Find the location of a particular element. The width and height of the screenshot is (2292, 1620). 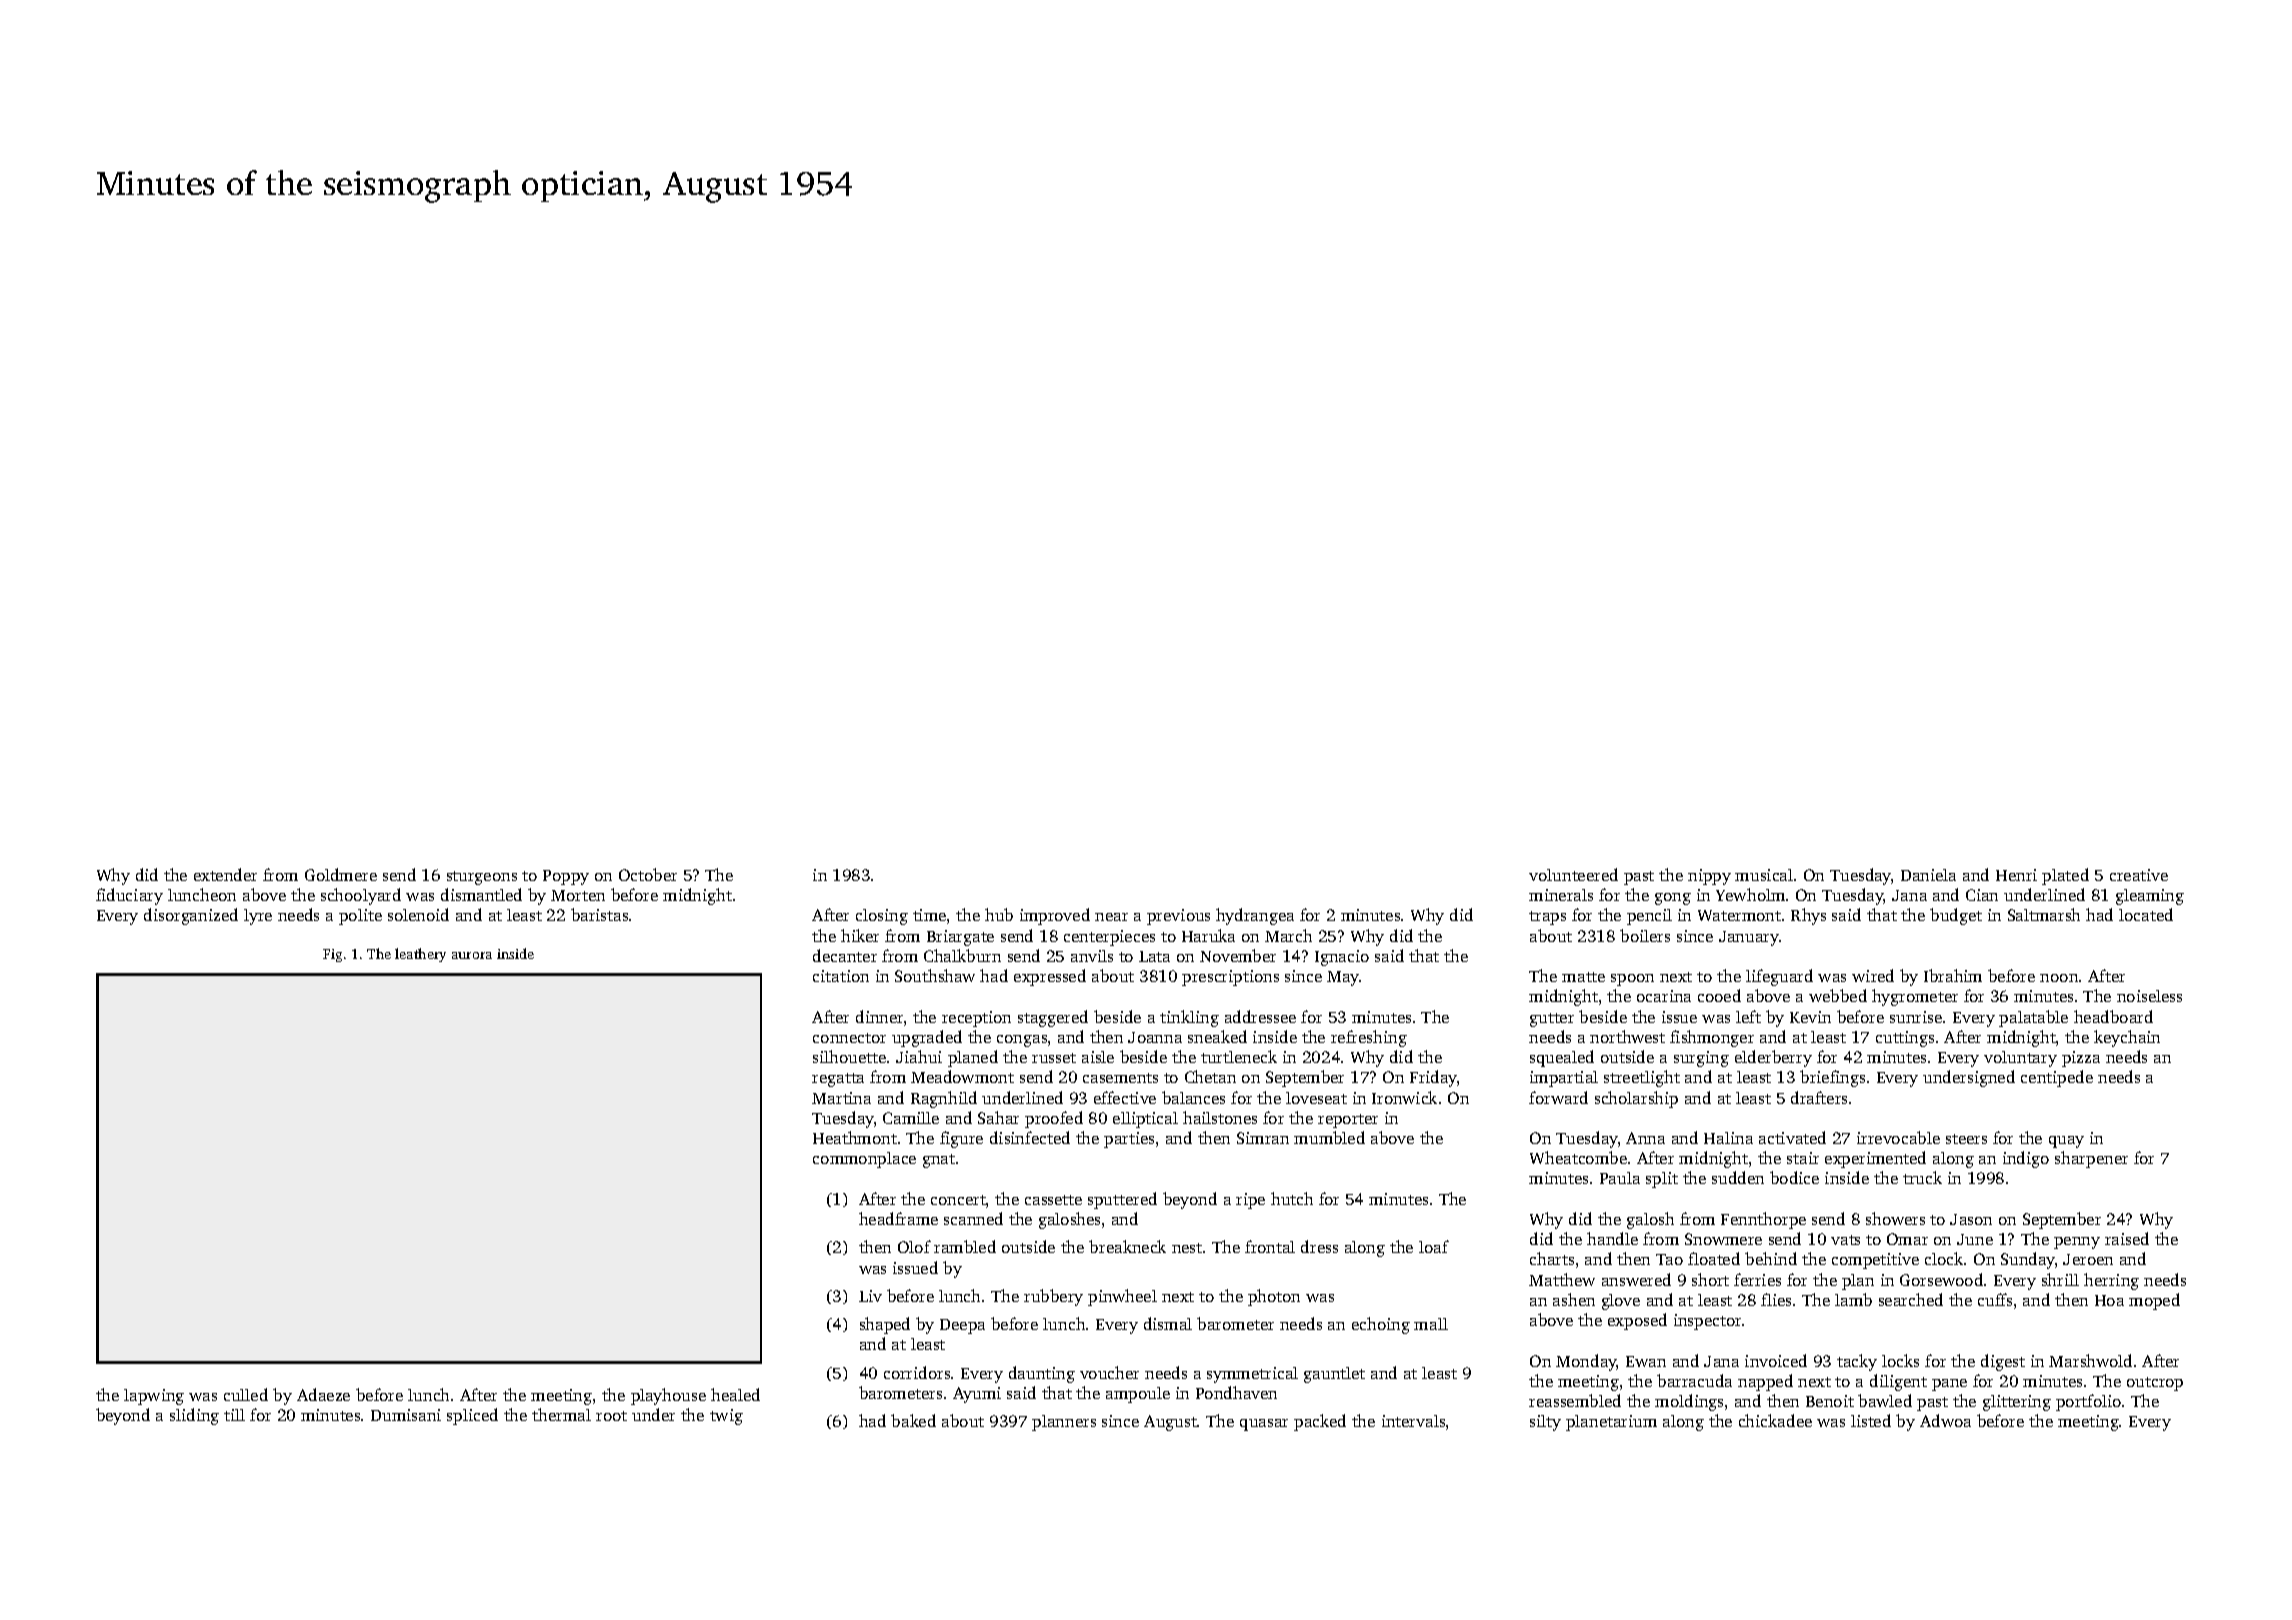

sharpener is located at coordinates (2091, 1159).
